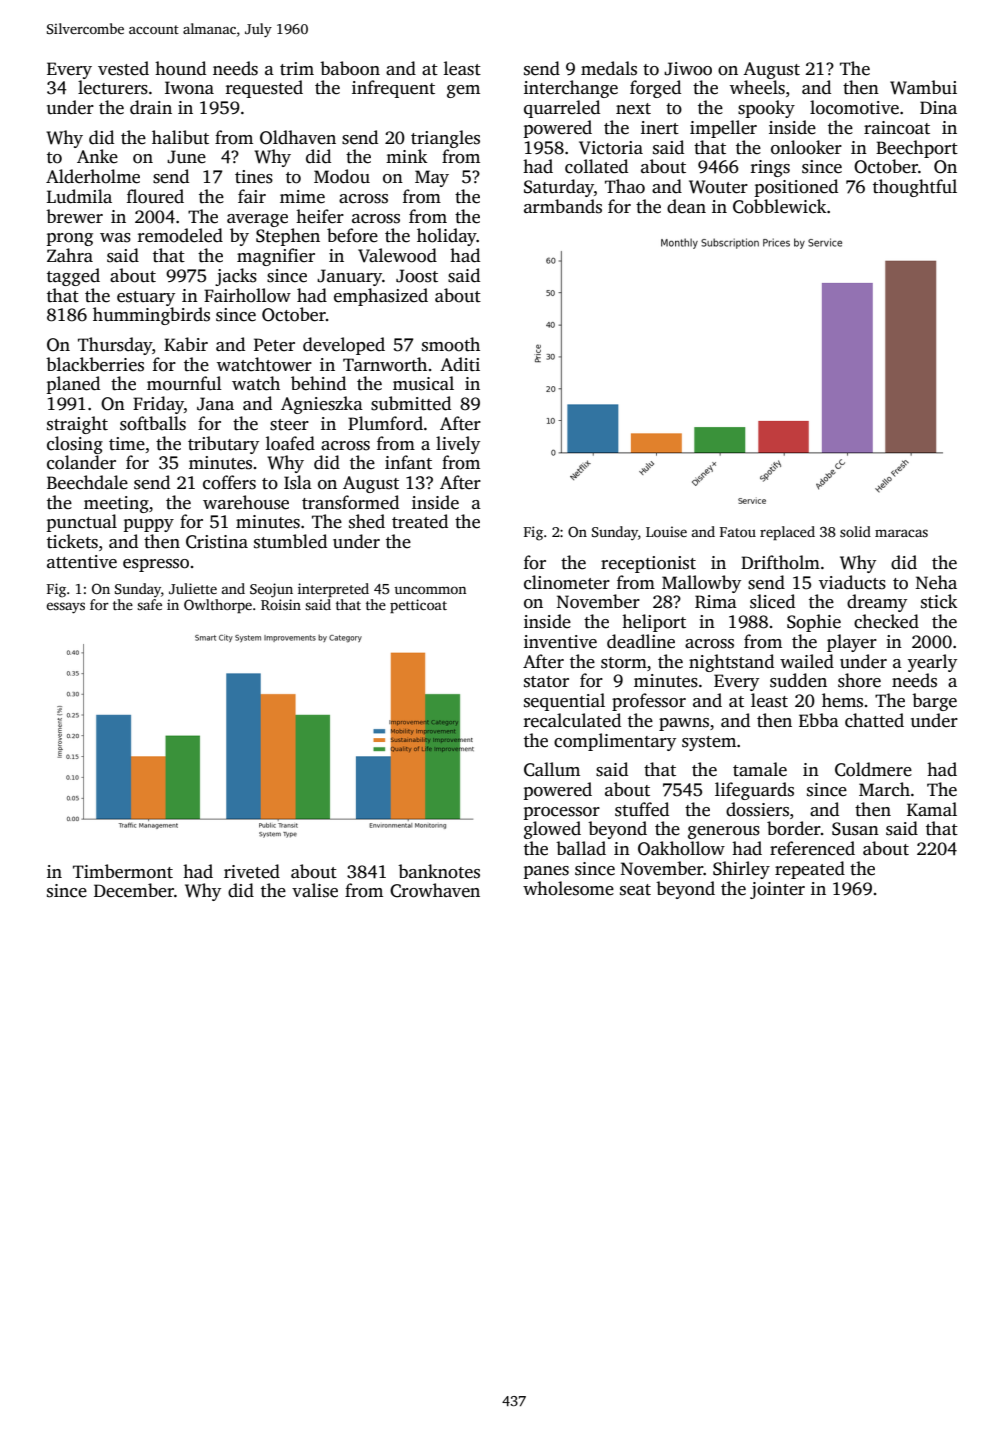 The height and width of the document is (1454, 1004). What do you see at coordinates (777, 890) in the document?
I see `jointer` at bounding box center [777, 890].
